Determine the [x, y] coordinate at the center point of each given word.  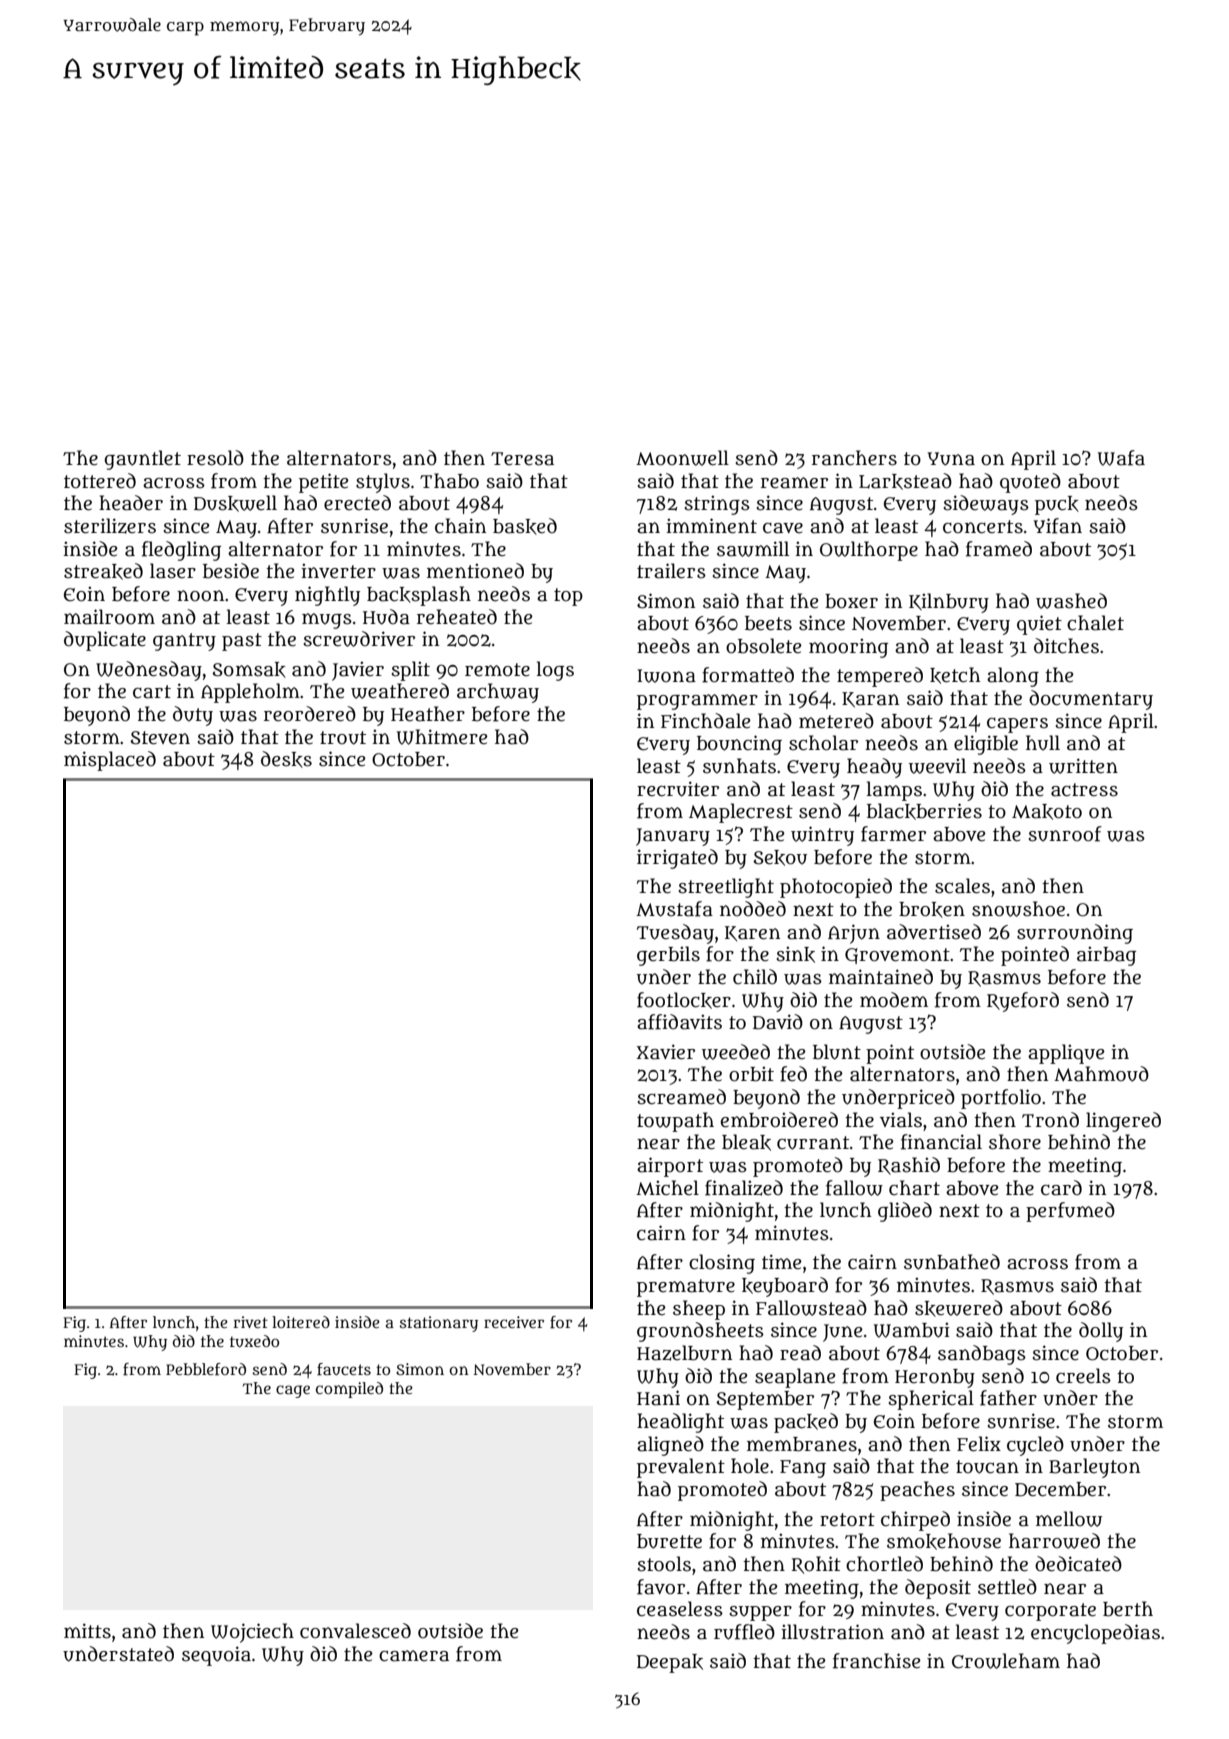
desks [286, 759]
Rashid [909, 1166]
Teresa [522, 459]
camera [414, 1656]
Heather [428, 714]
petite [323, 483]
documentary [1091, 700]
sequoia [216, 1656]
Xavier [666, 1052]
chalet [1095, 623]
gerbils [668, 956]
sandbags [982, 1355]
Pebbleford [206, 1369]
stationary [439, 1324]
